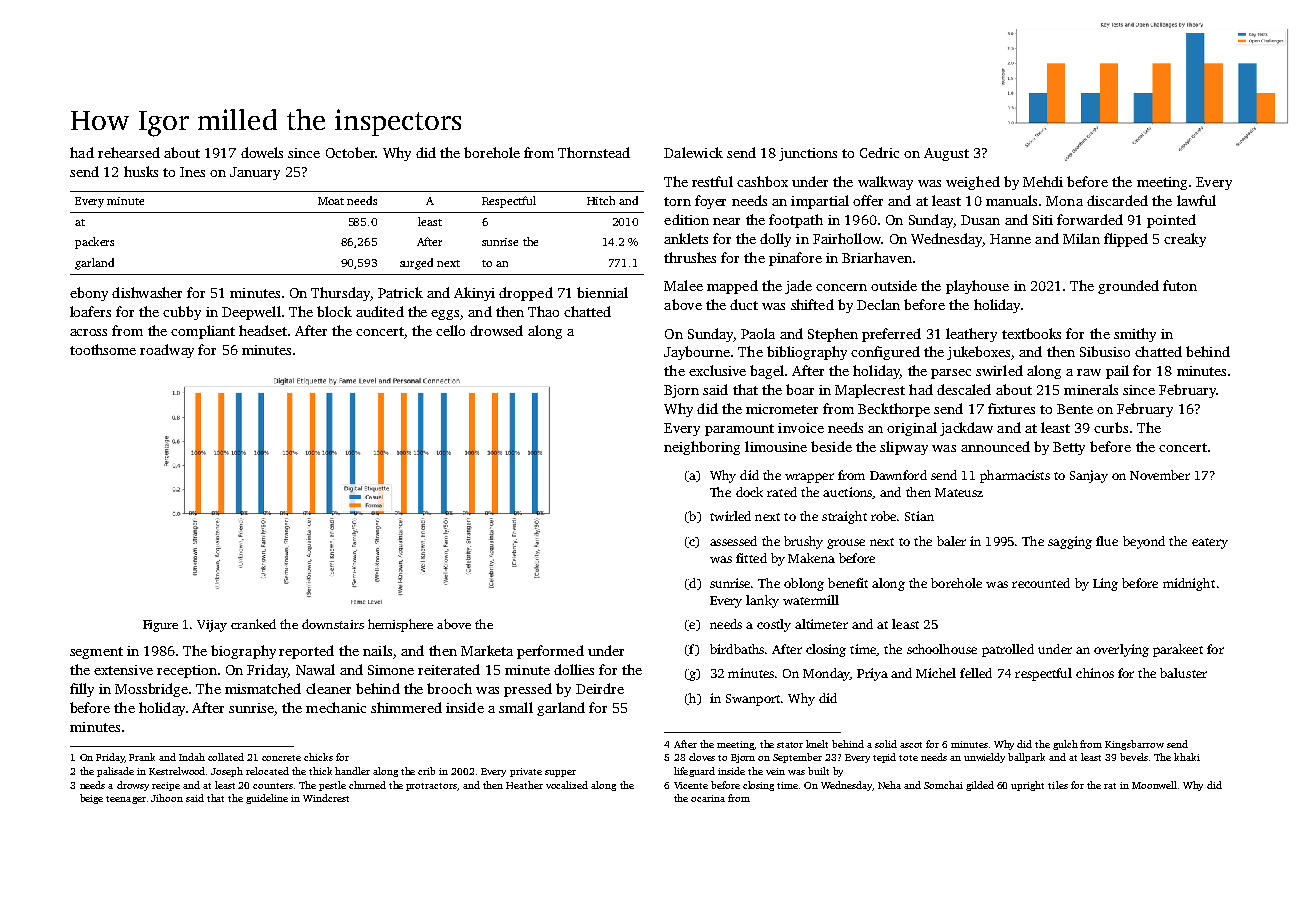 The height and width of the screenshot is (924, 1308). Describe the element at coordinates (1126, 240) in the screenshot. I see `flipped` at that location.
